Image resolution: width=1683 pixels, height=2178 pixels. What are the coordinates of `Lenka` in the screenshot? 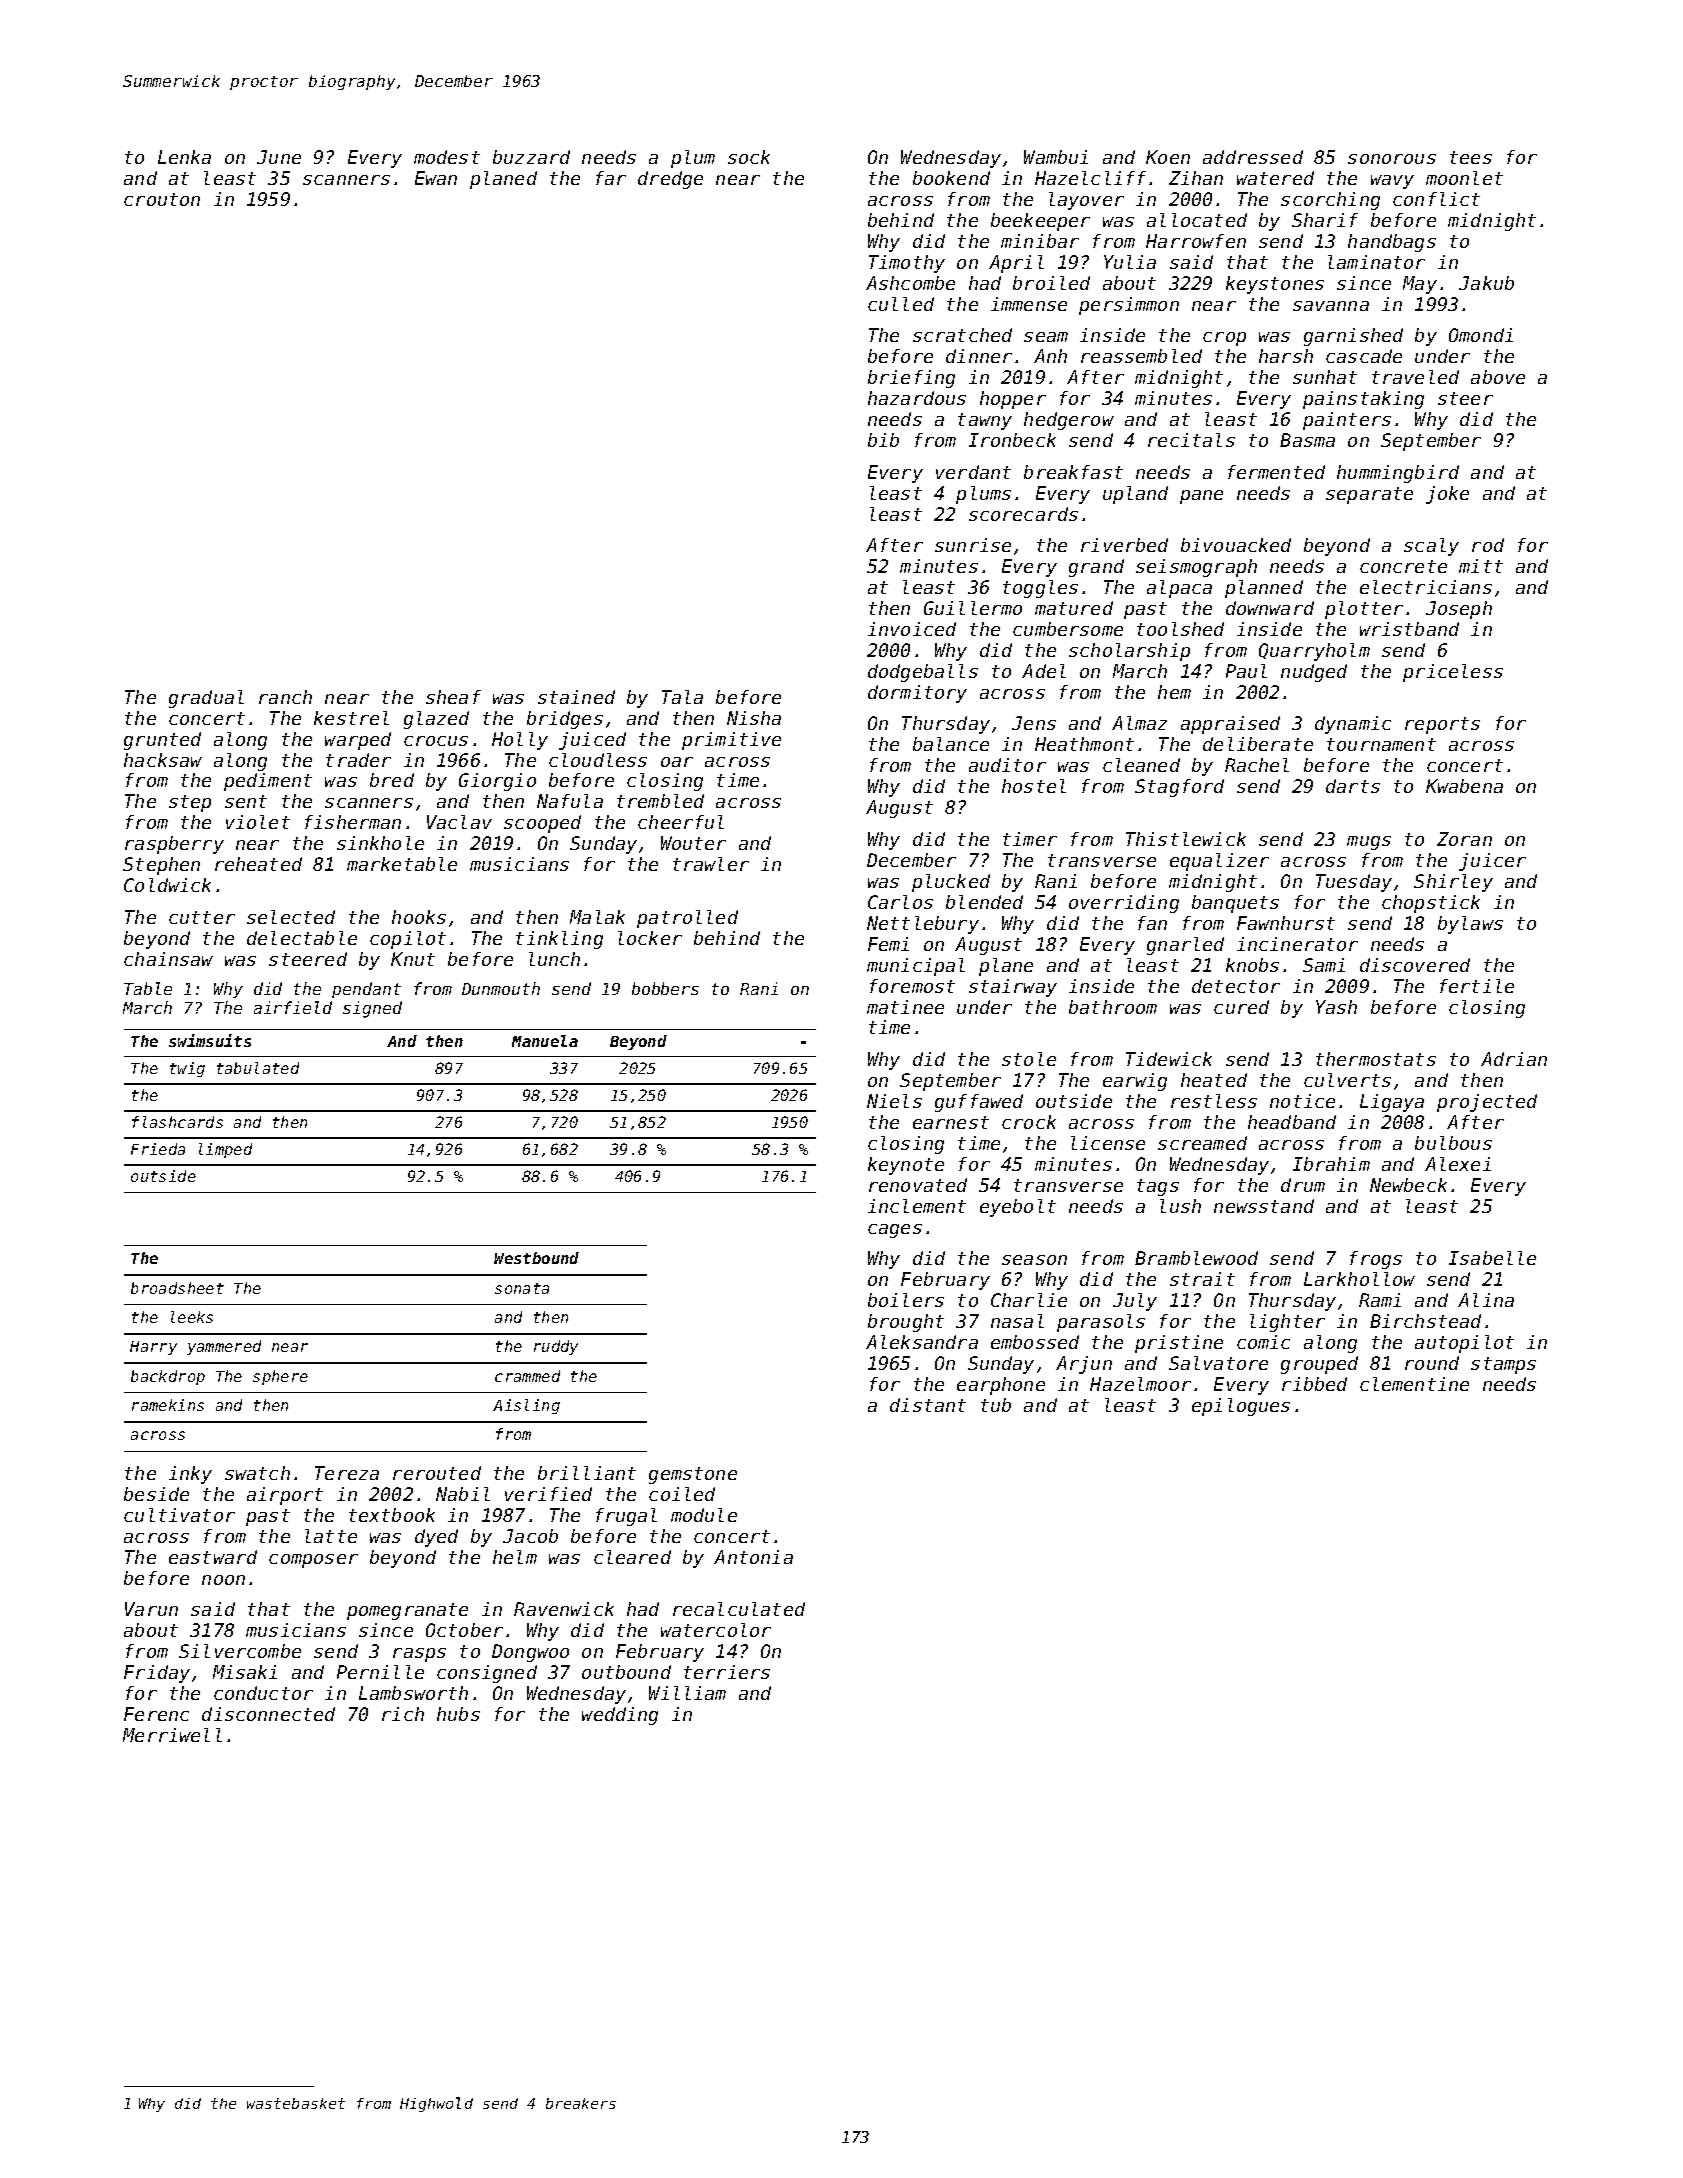 It's located at (184, 157).
